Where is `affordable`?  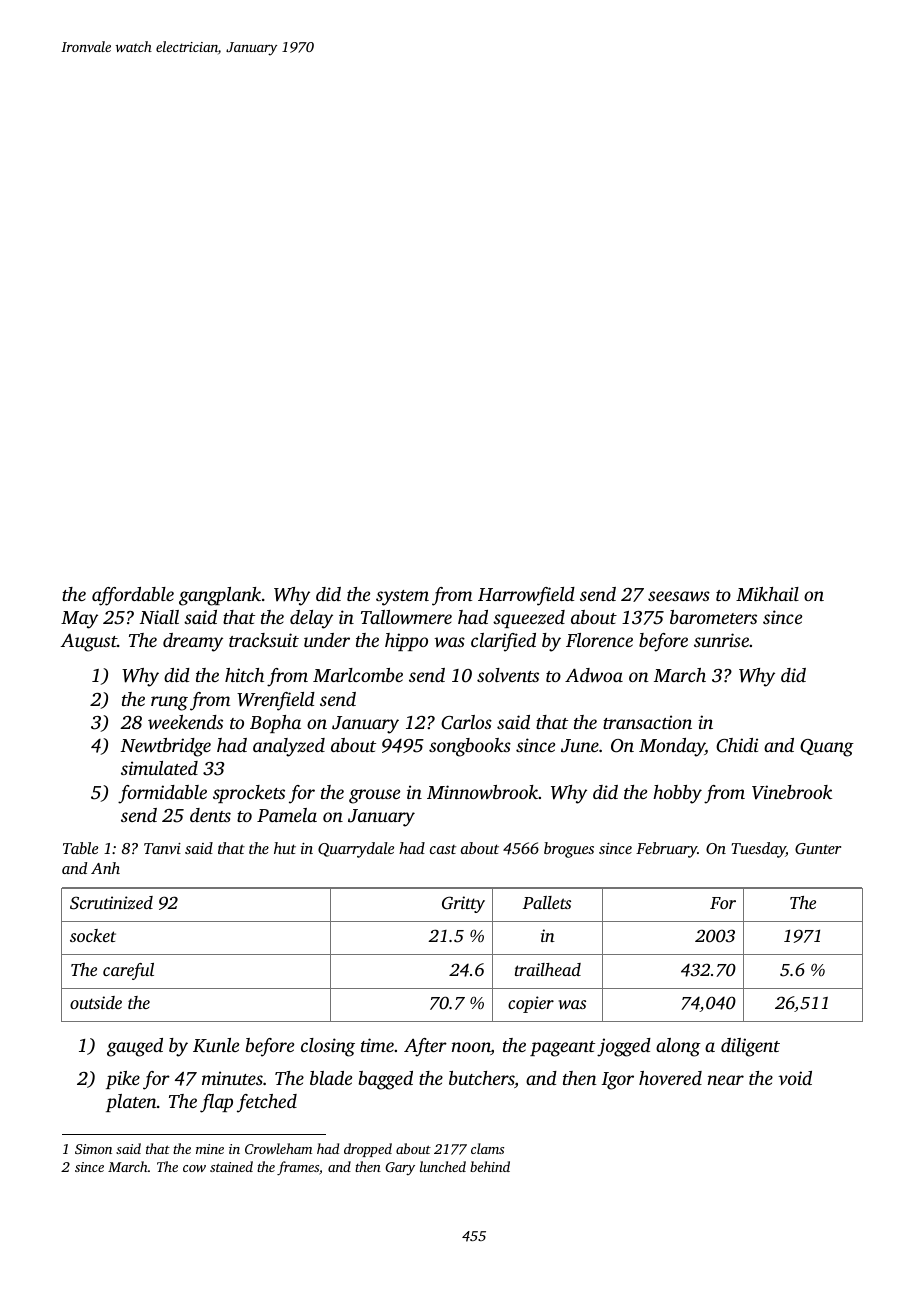
affordable is located at coordinates (133, 596).
